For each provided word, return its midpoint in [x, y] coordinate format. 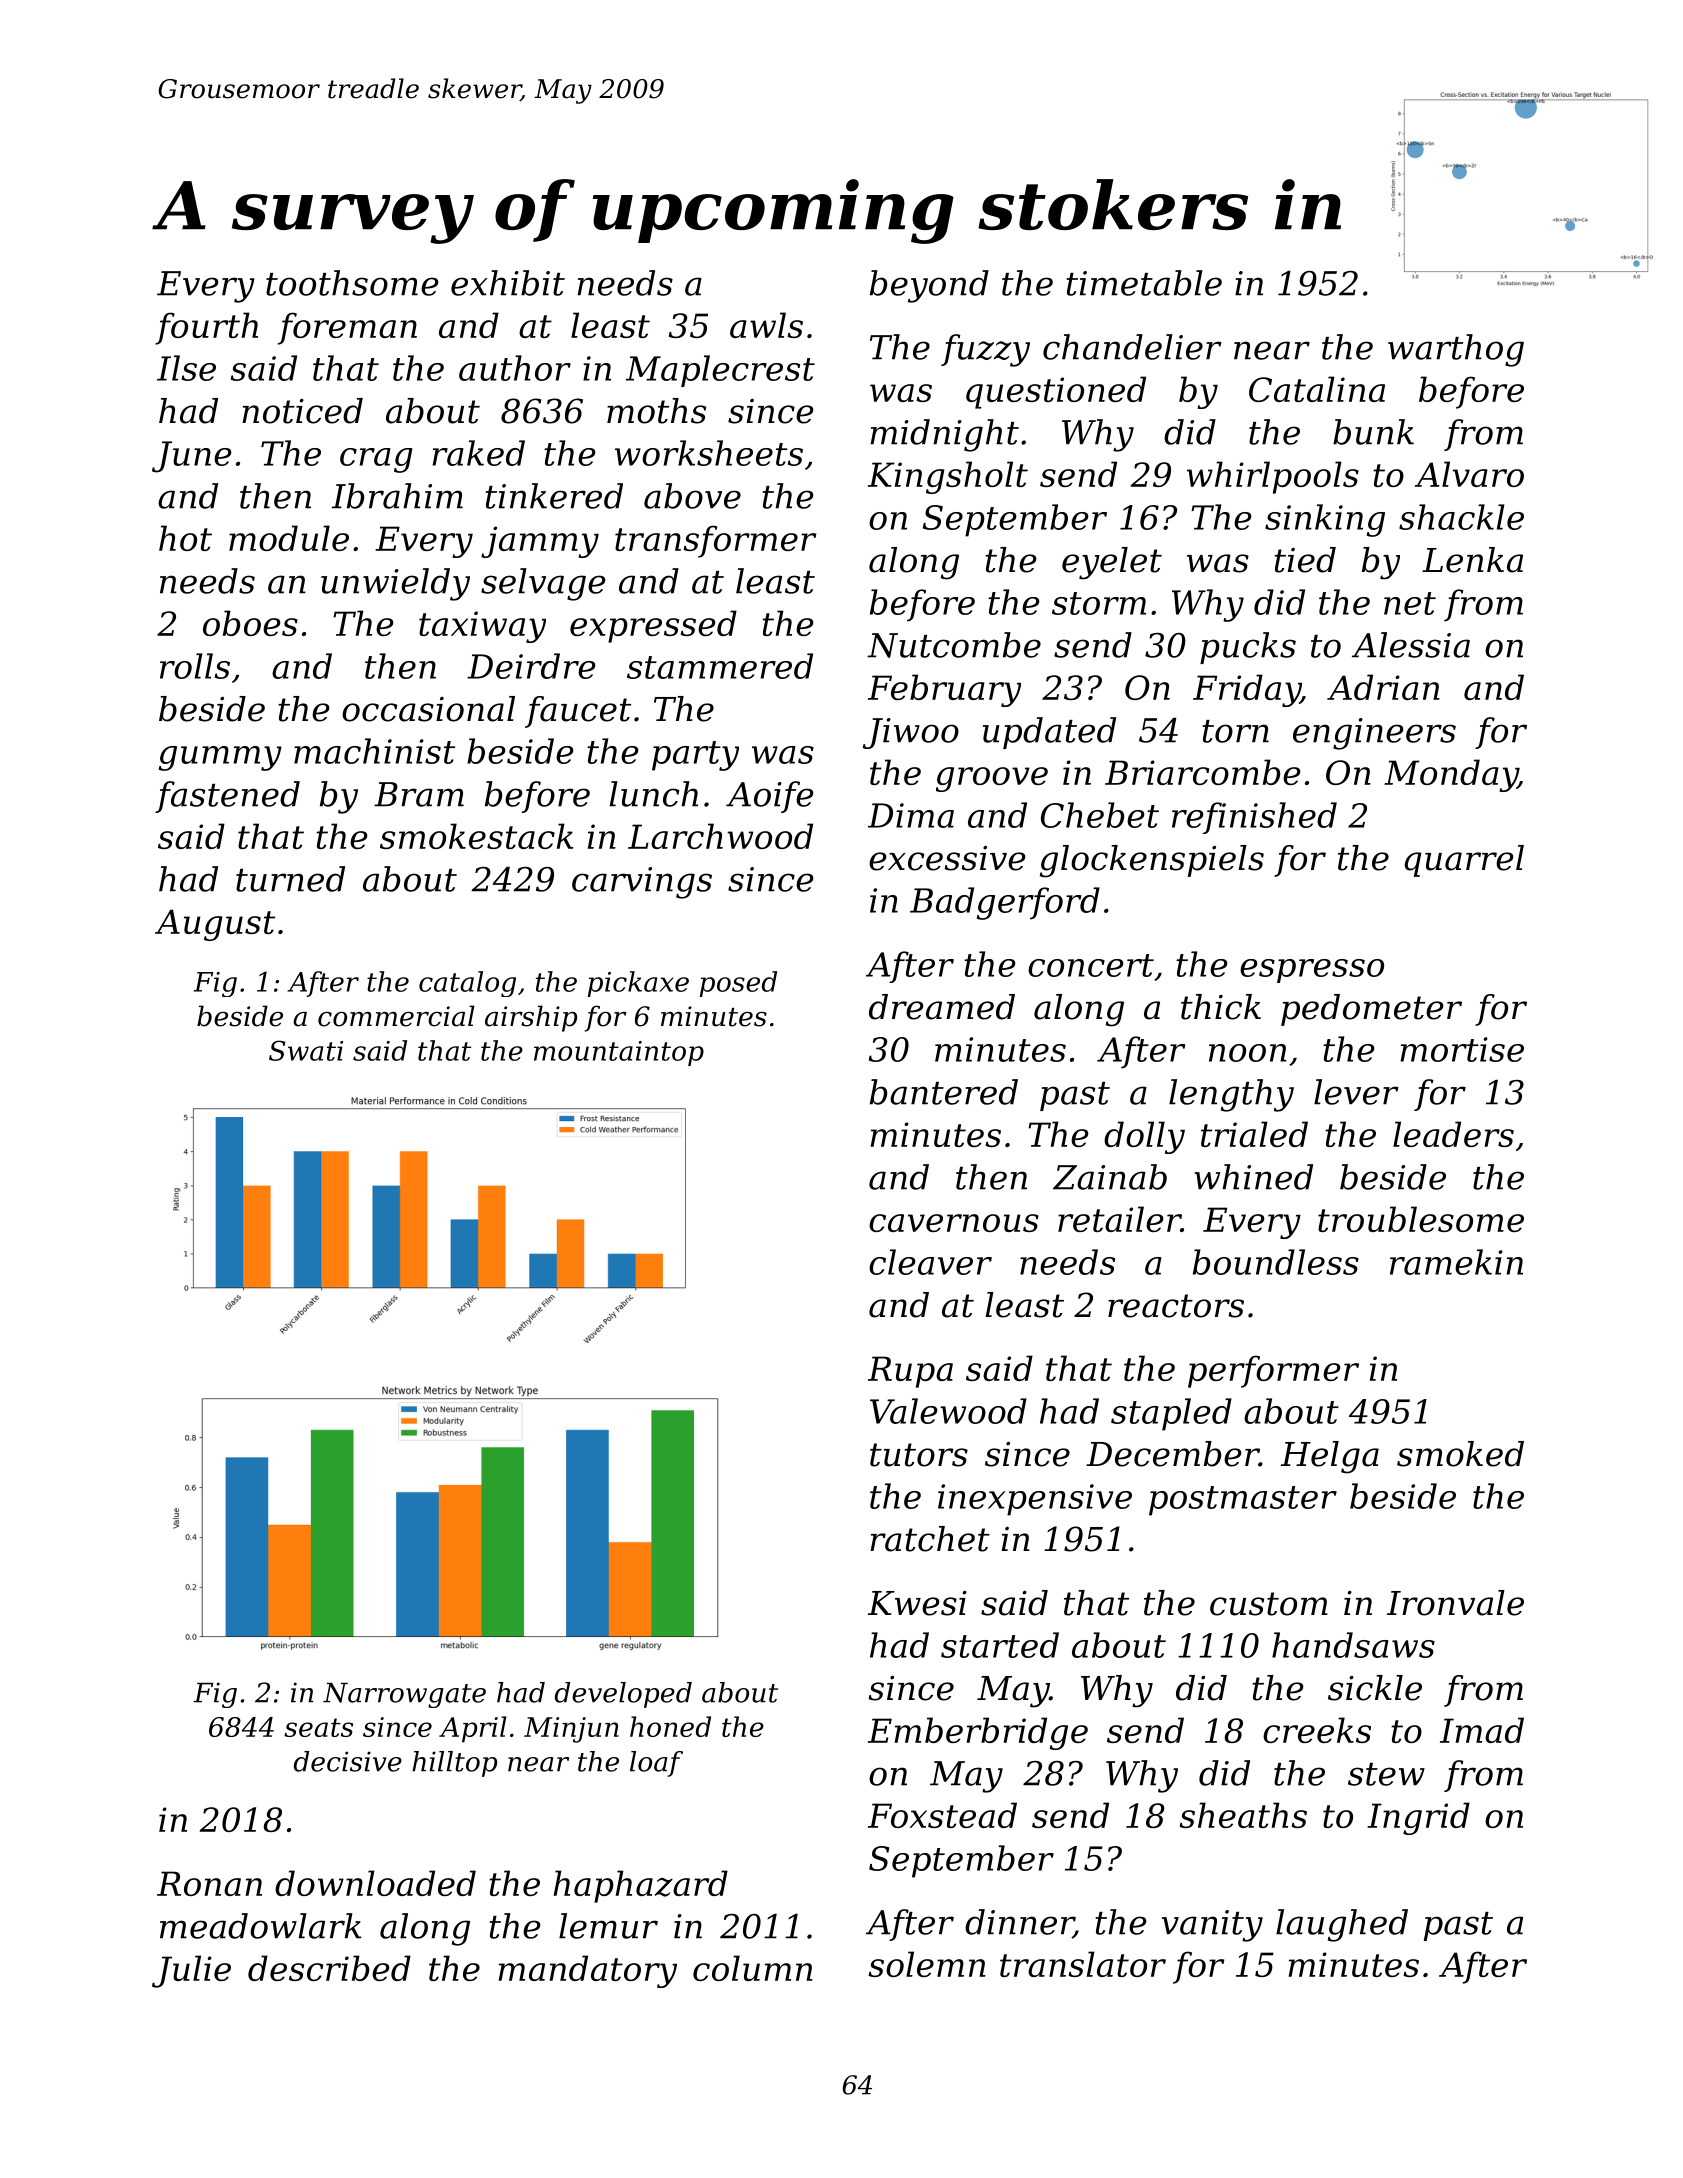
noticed [302, 411]
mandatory [587, 1971]
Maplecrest [720, 371]
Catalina [1317, 389]
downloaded [375, 1883]
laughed [1342, 1925]
